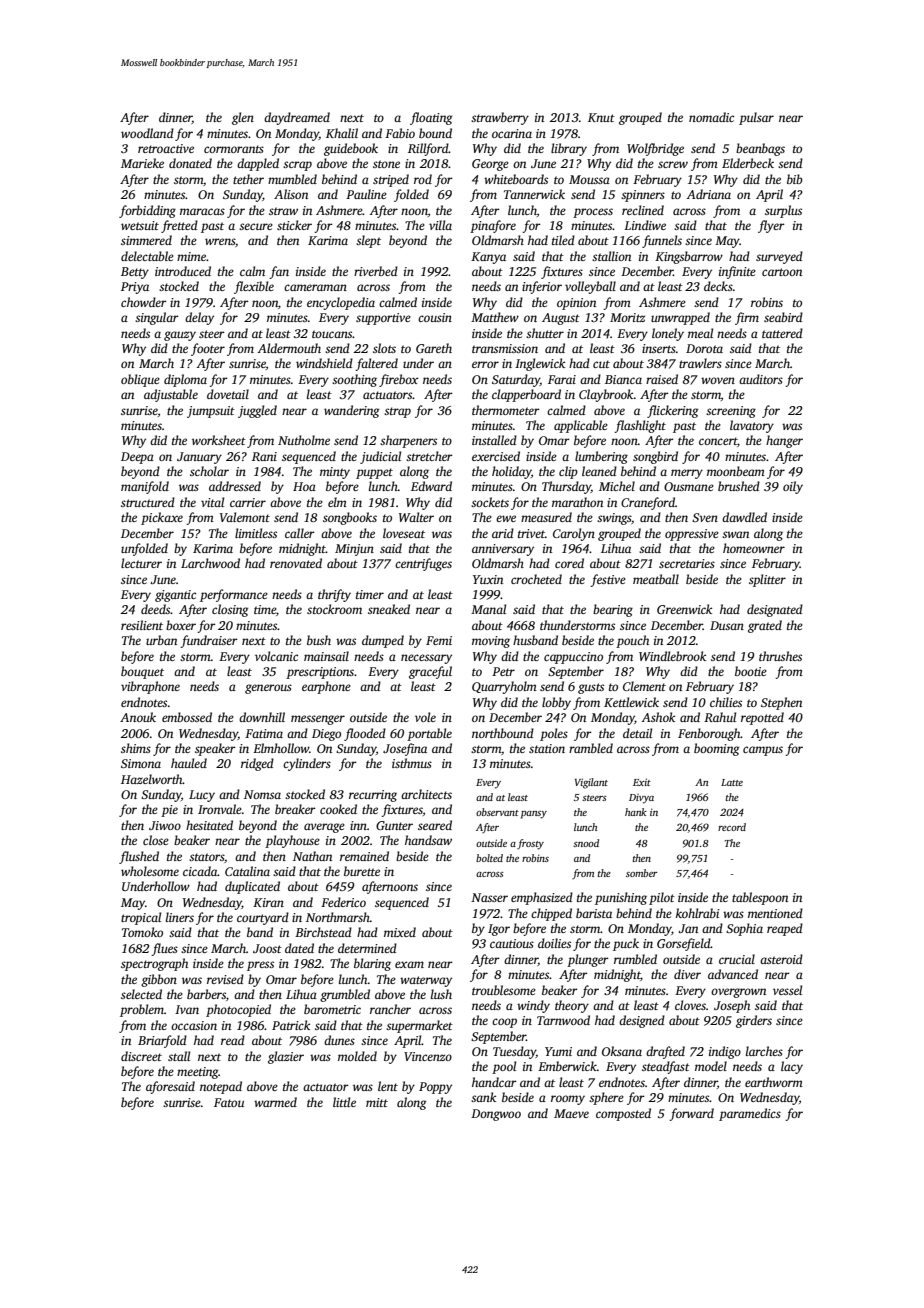 The height and width of the screenshot is (1308, 924). Describe the element at coordinates (389, 609) in the screenshot. I see `sneaked` at that location.
